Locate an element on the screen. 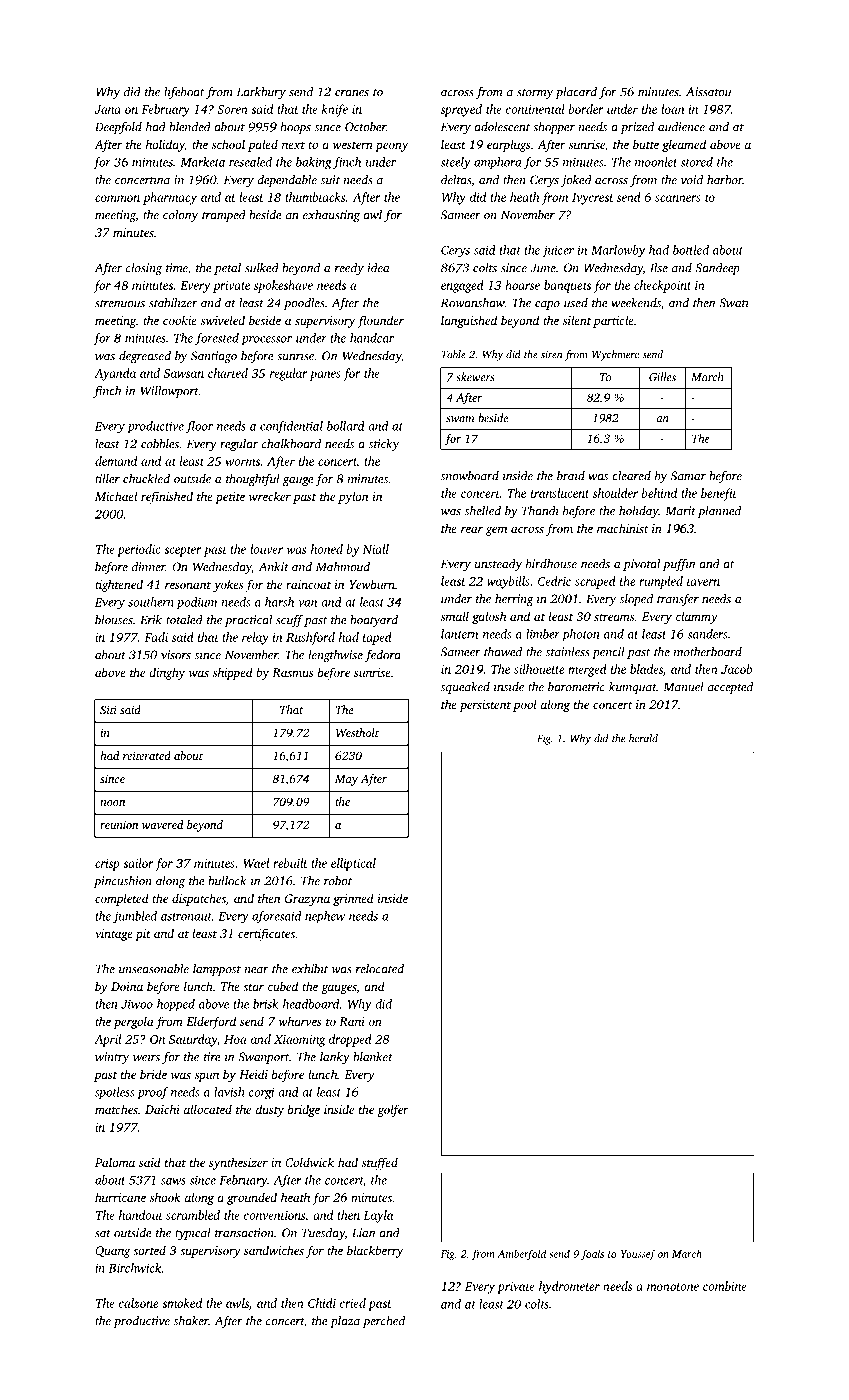 The width and height of the screenshot is (849, 1400). juicer is located at coordinates (558, 251).
